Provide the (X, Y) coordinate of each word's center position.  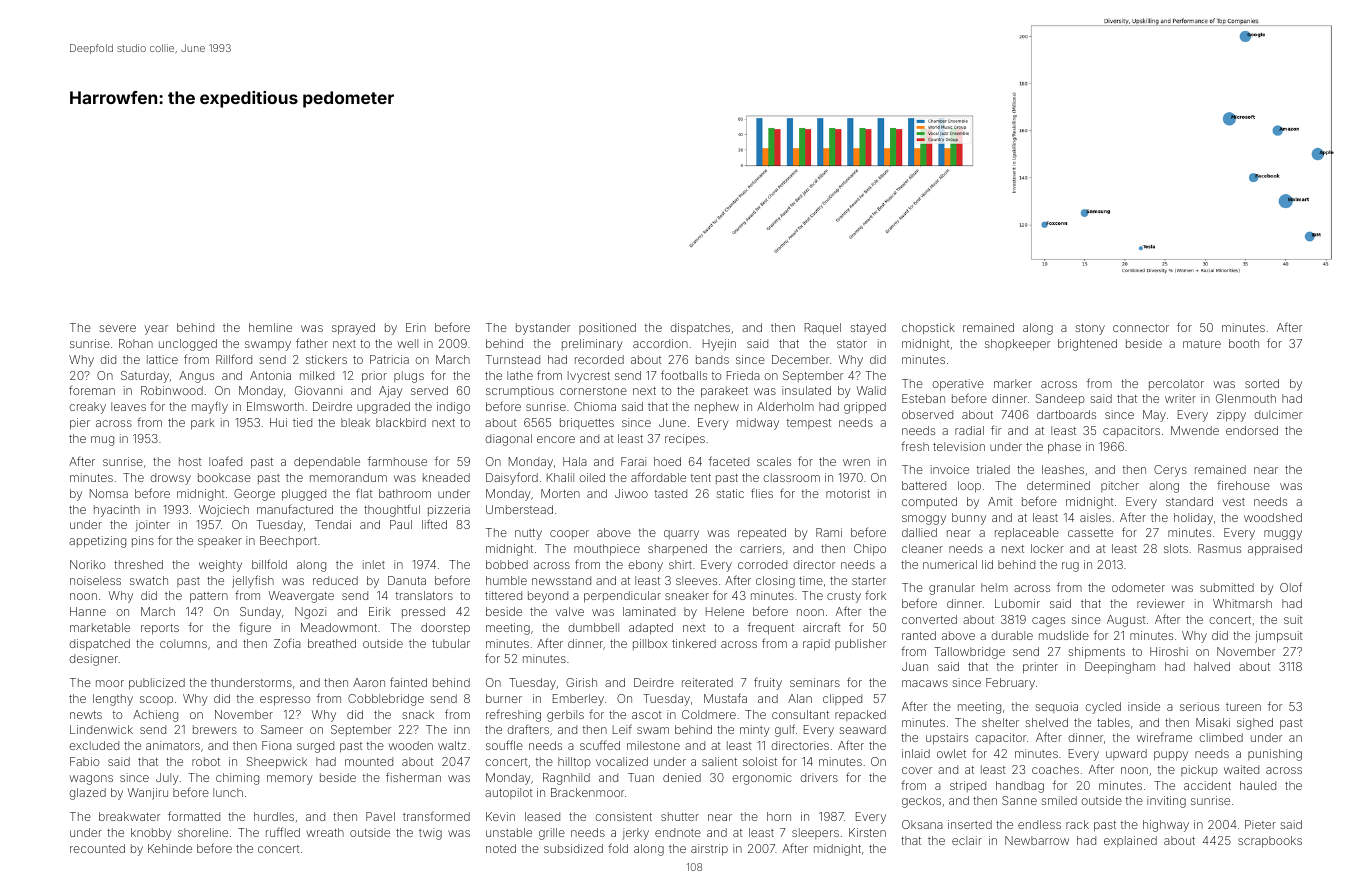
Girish (581, 682)
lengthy (113, 700)
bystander (543, 329)
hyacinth (117, 511)
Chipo (870, 550)
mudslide (1064, 635)
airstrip (709, 850)
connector (1141, 328)
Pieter (1260, 824)
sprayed (353, 329)
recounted (97, 848)
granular (952, 589)
